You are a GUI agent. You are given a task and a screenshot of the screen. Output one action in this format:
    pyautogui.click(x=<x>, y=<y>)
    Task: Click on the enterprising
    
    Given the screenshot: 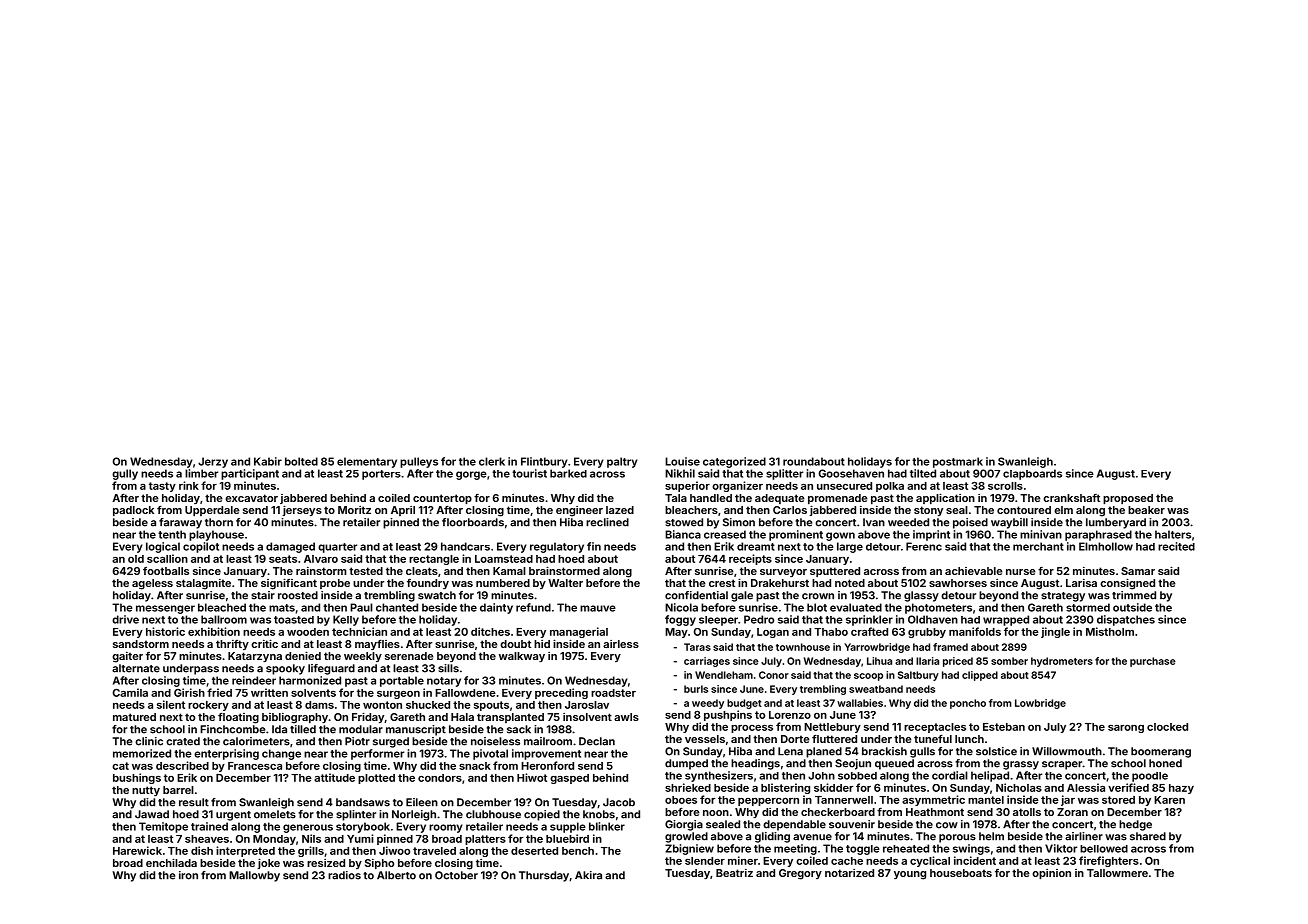 What is the action you would take?
    pyautogui.click(x=226, y=754)
